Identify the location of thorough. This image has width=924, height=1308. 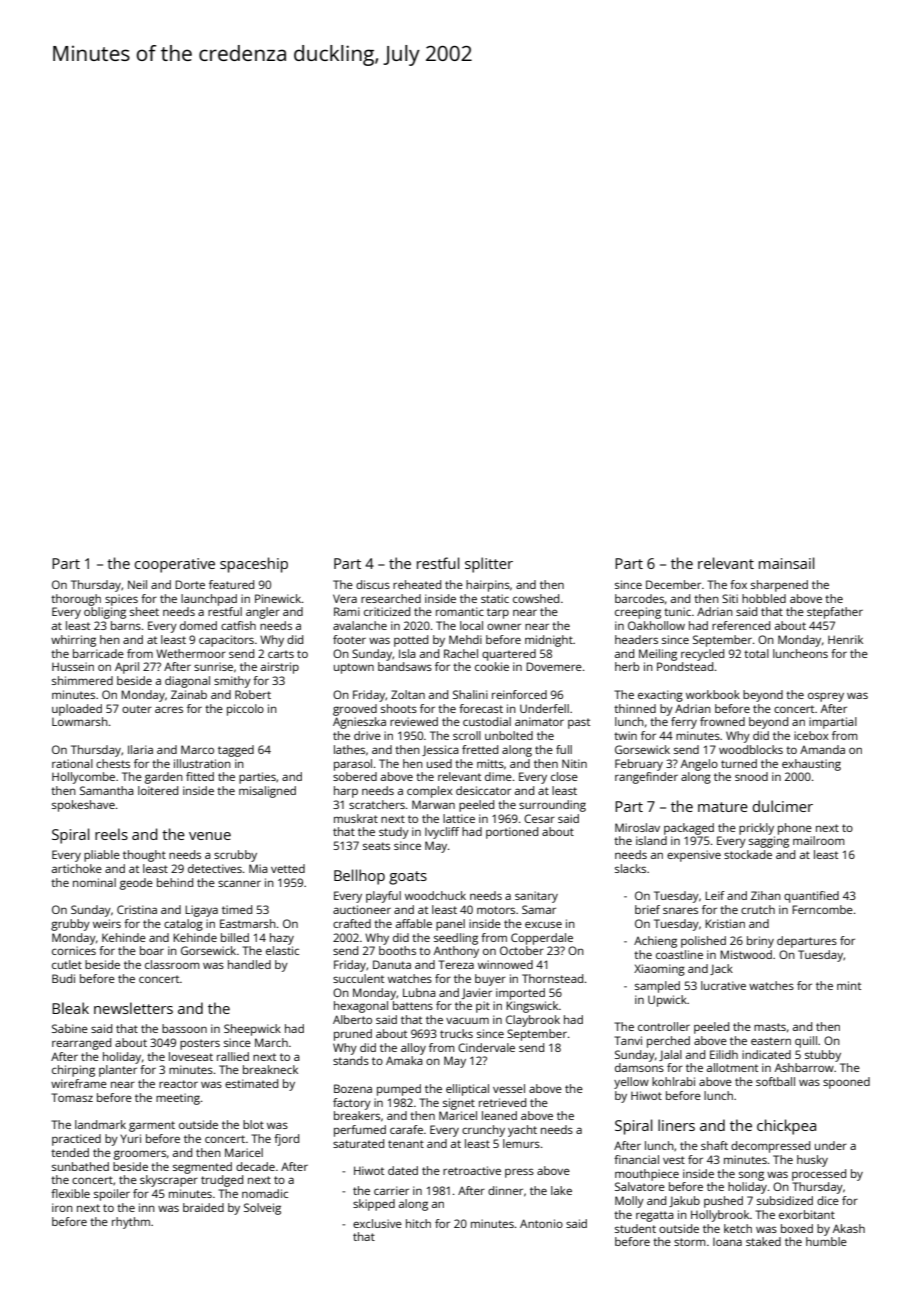
(76, 600).
